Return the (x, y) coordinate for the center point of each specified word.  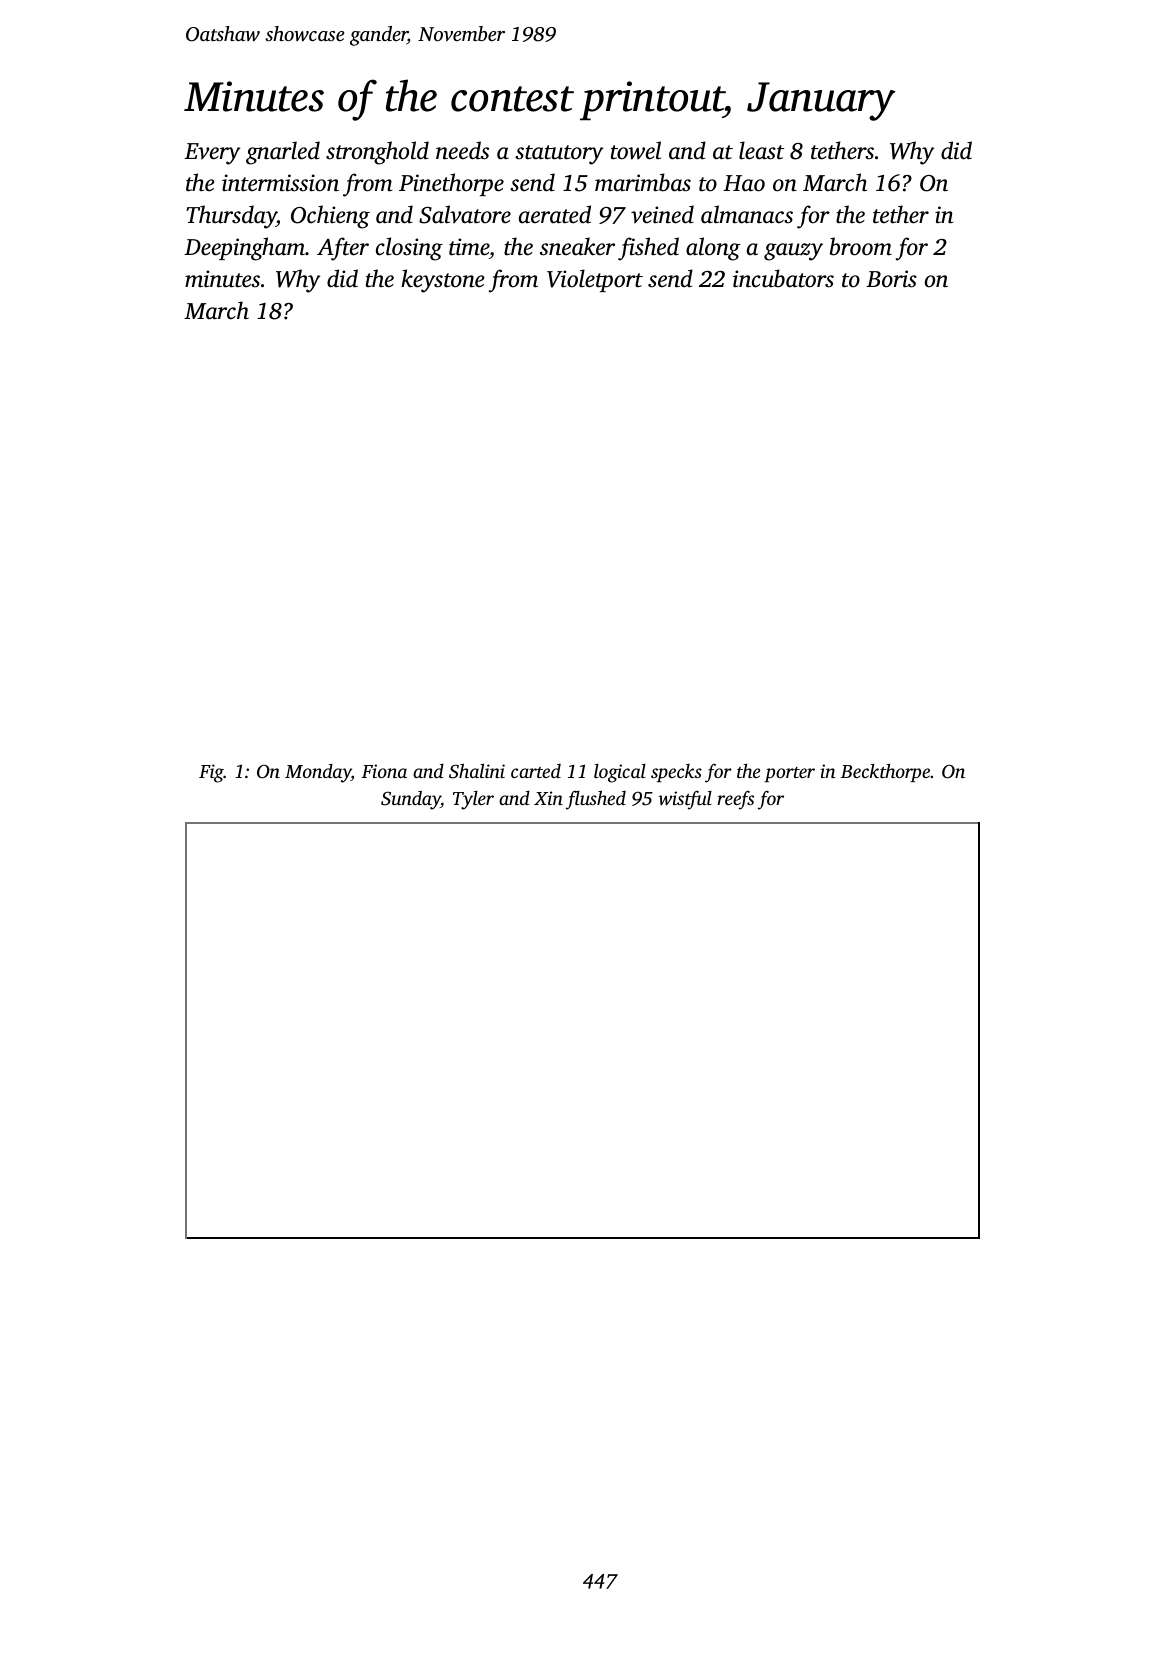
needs (462, 150)
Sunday (411, 800)
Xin (548, 798)
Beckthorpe (885, 773)
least (761, 150)
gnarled (283, 153)
